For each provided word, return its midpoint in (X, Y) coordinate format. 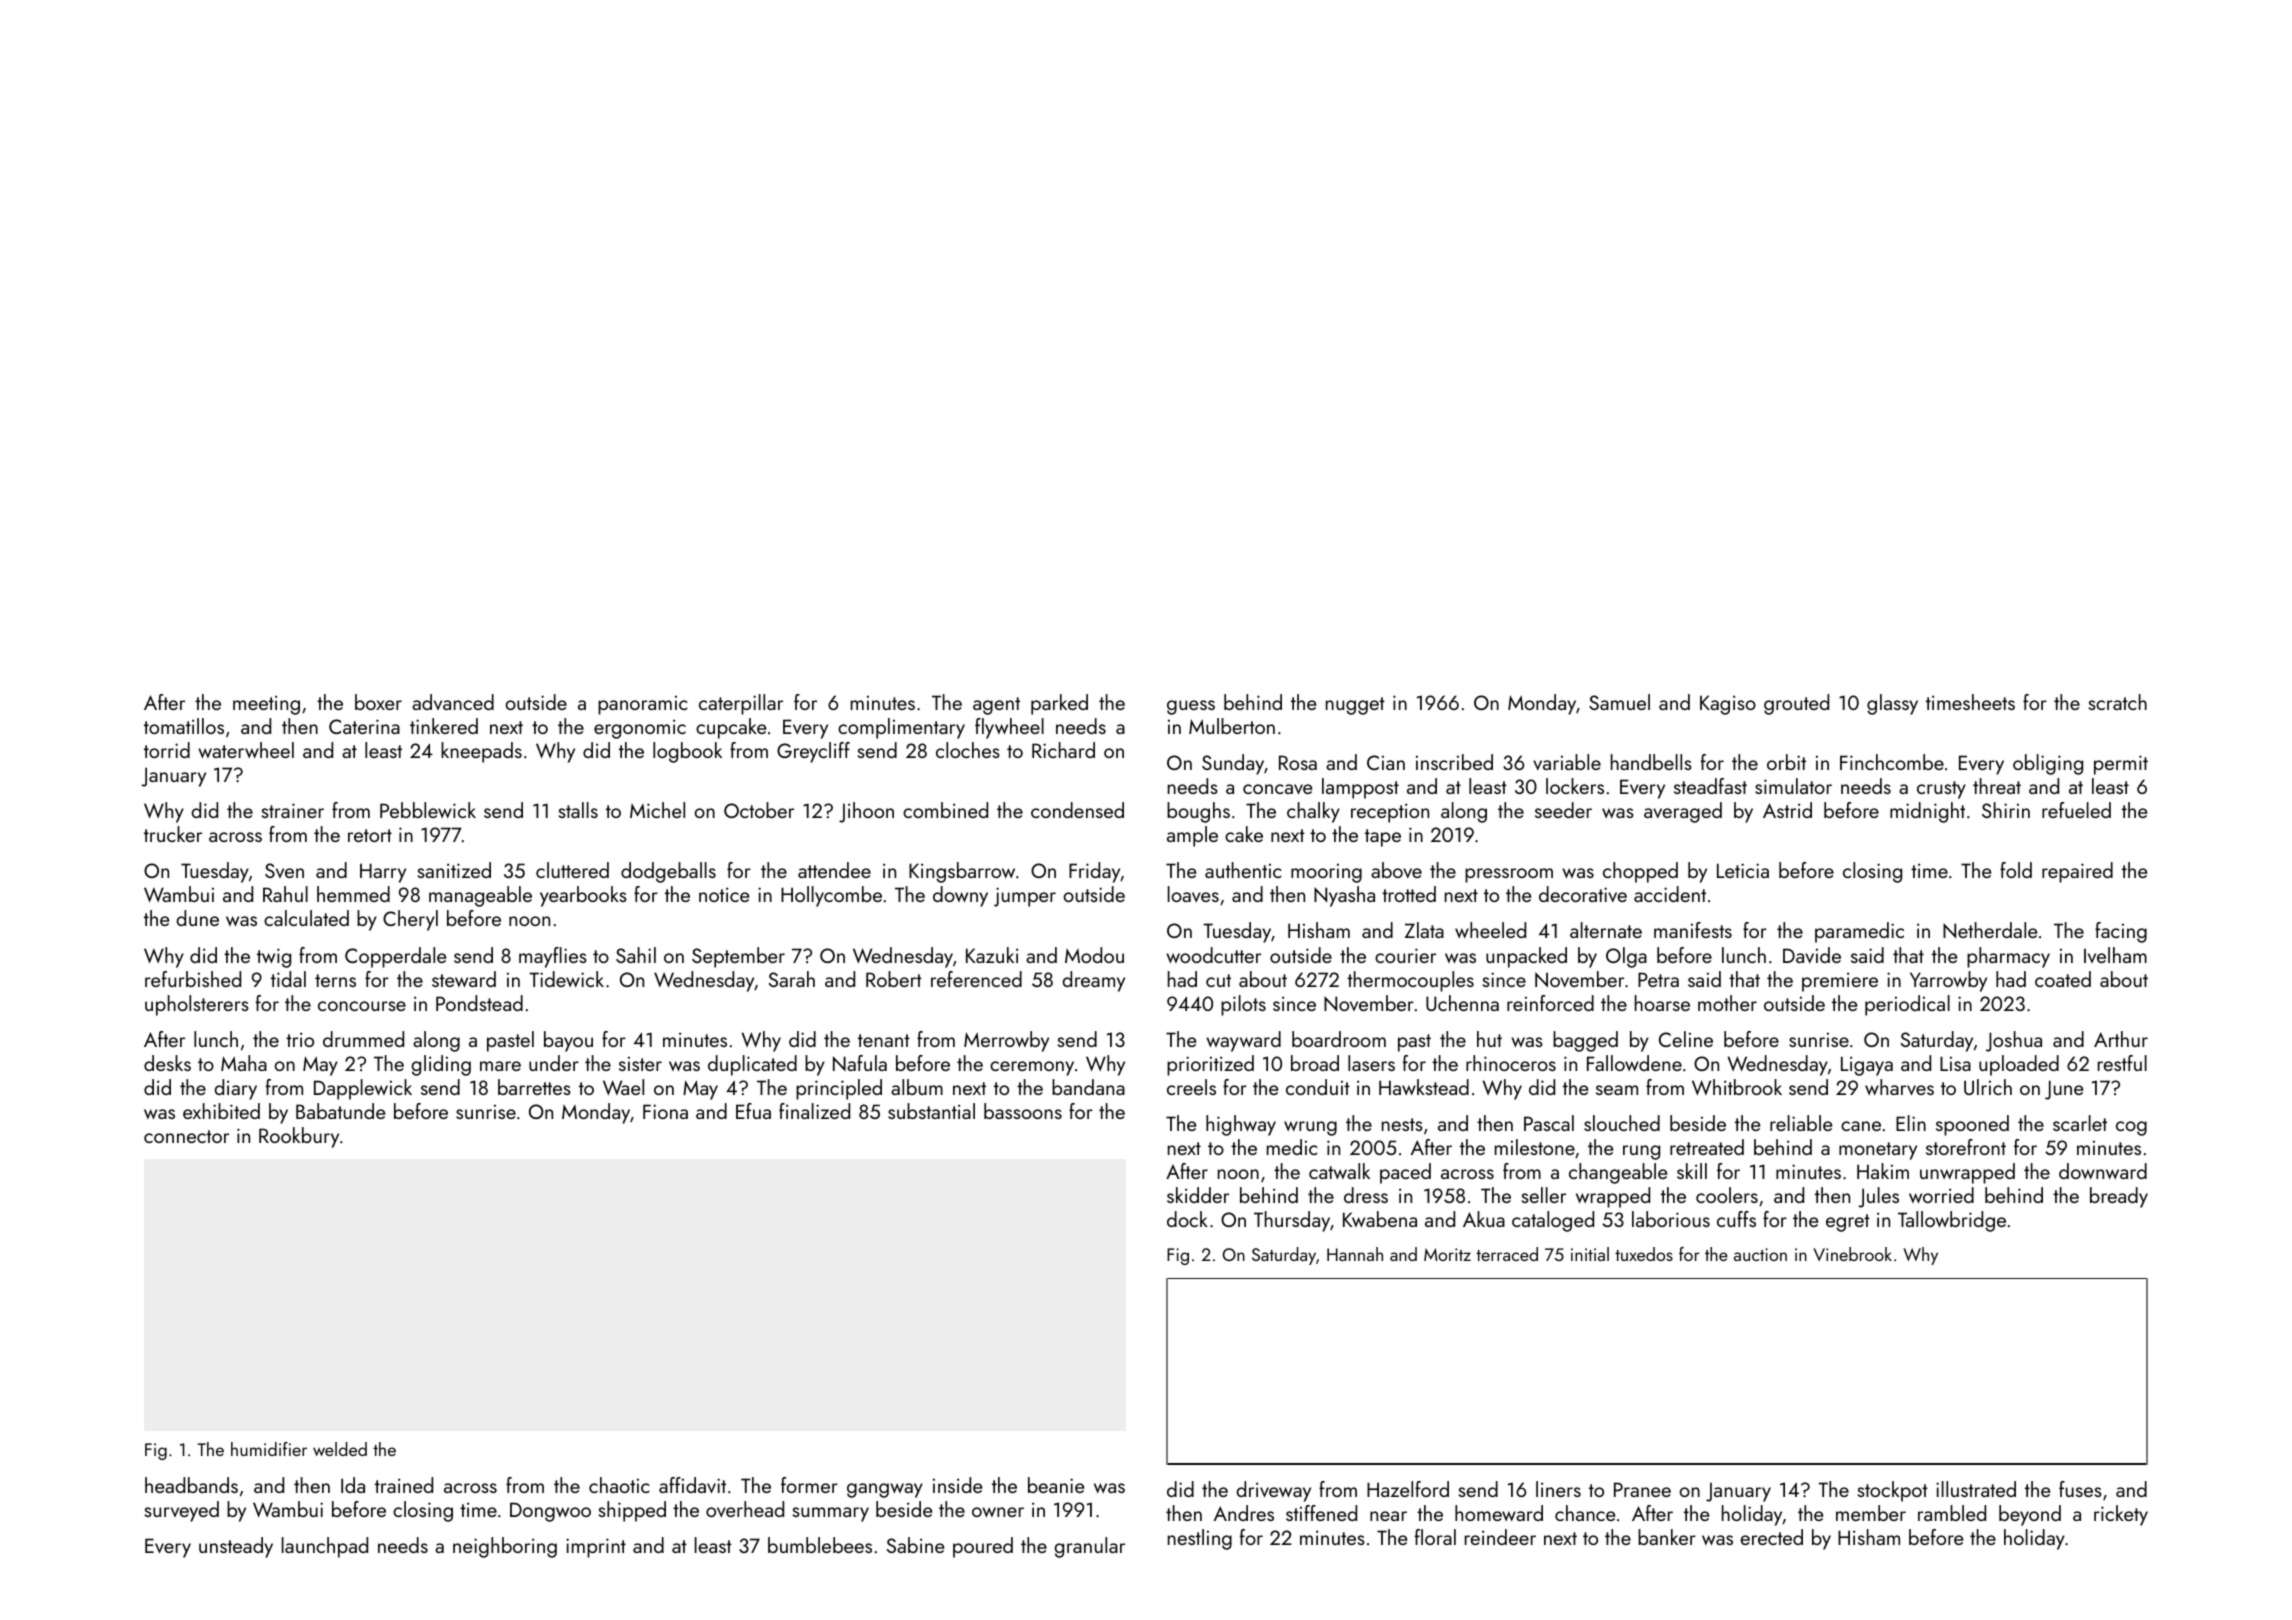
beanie (1056, 1485)
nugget (1355, 706)
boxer (378, 702)
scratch (2118, 702)
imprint (596, 1548)
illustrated (1976, 1489)
